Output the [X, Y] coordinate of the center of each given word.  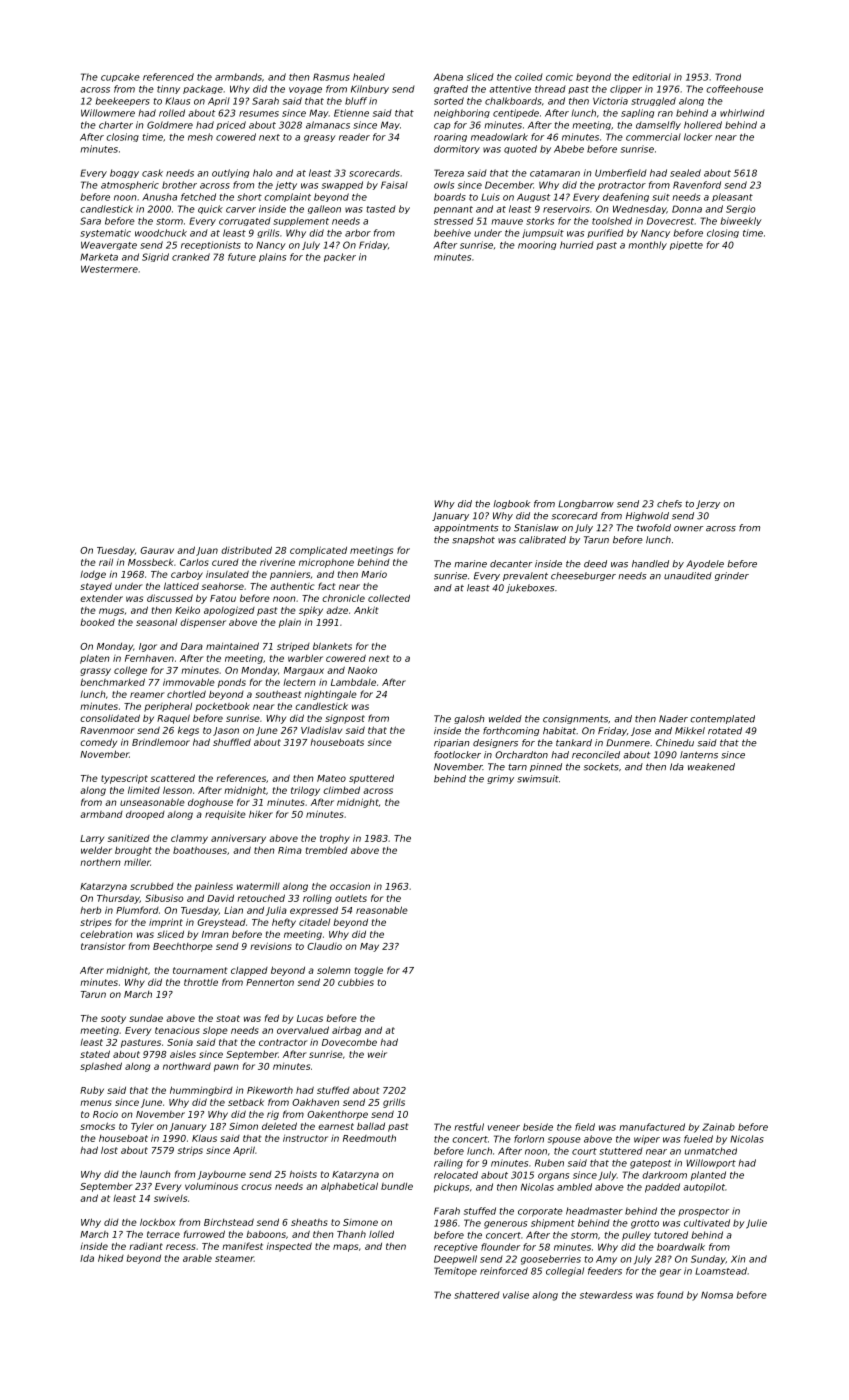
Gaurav [157, 550]
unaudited [688, 576]
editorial [651, 77]
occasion [350, 886]
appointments [466, 528]
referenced [168, 77]
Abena [448, 77]
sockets [601, 767]
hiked [111, 1258]
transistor [103, 946]
